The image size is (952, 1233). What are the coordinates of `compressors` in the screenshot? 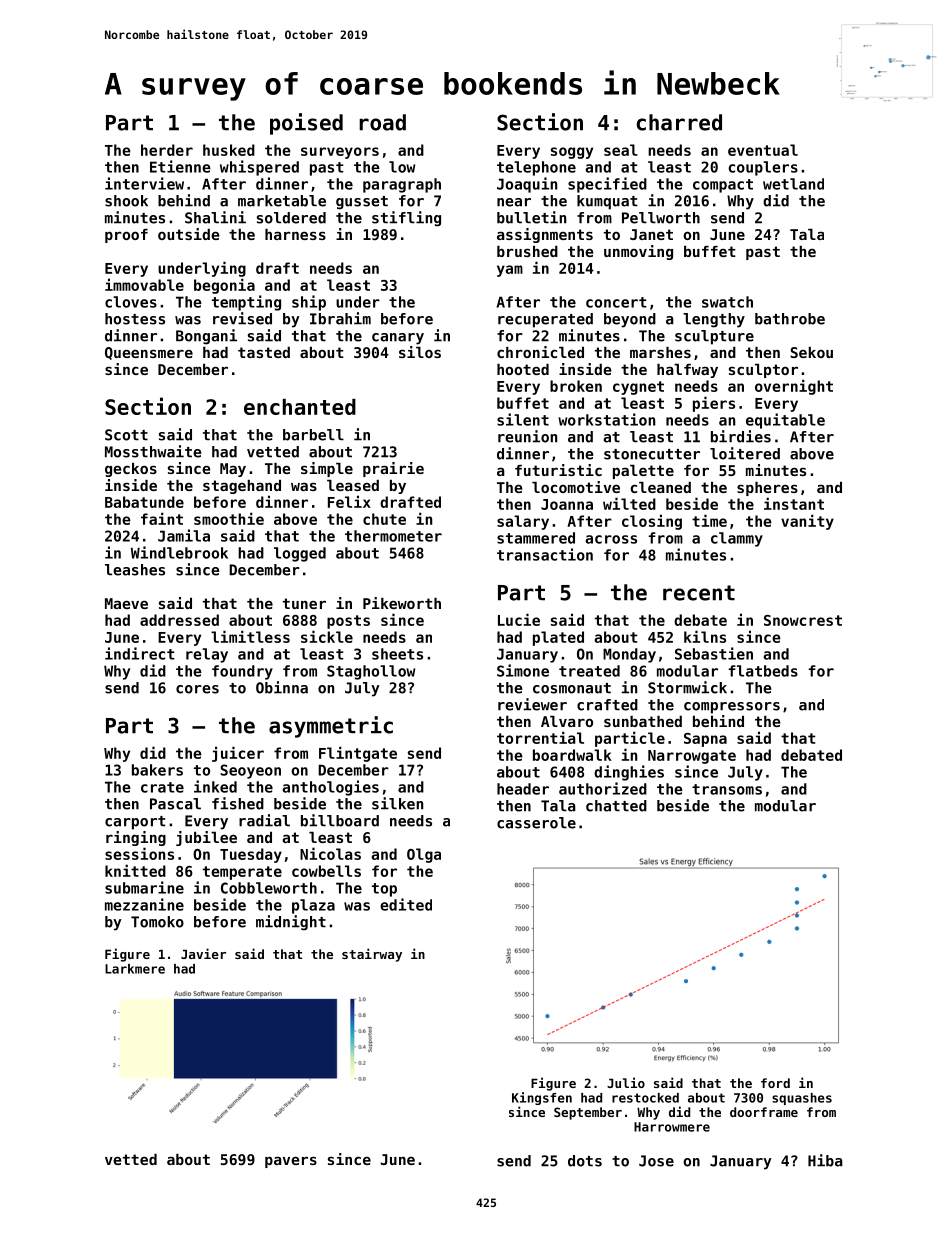 It's located at (732, 708).
